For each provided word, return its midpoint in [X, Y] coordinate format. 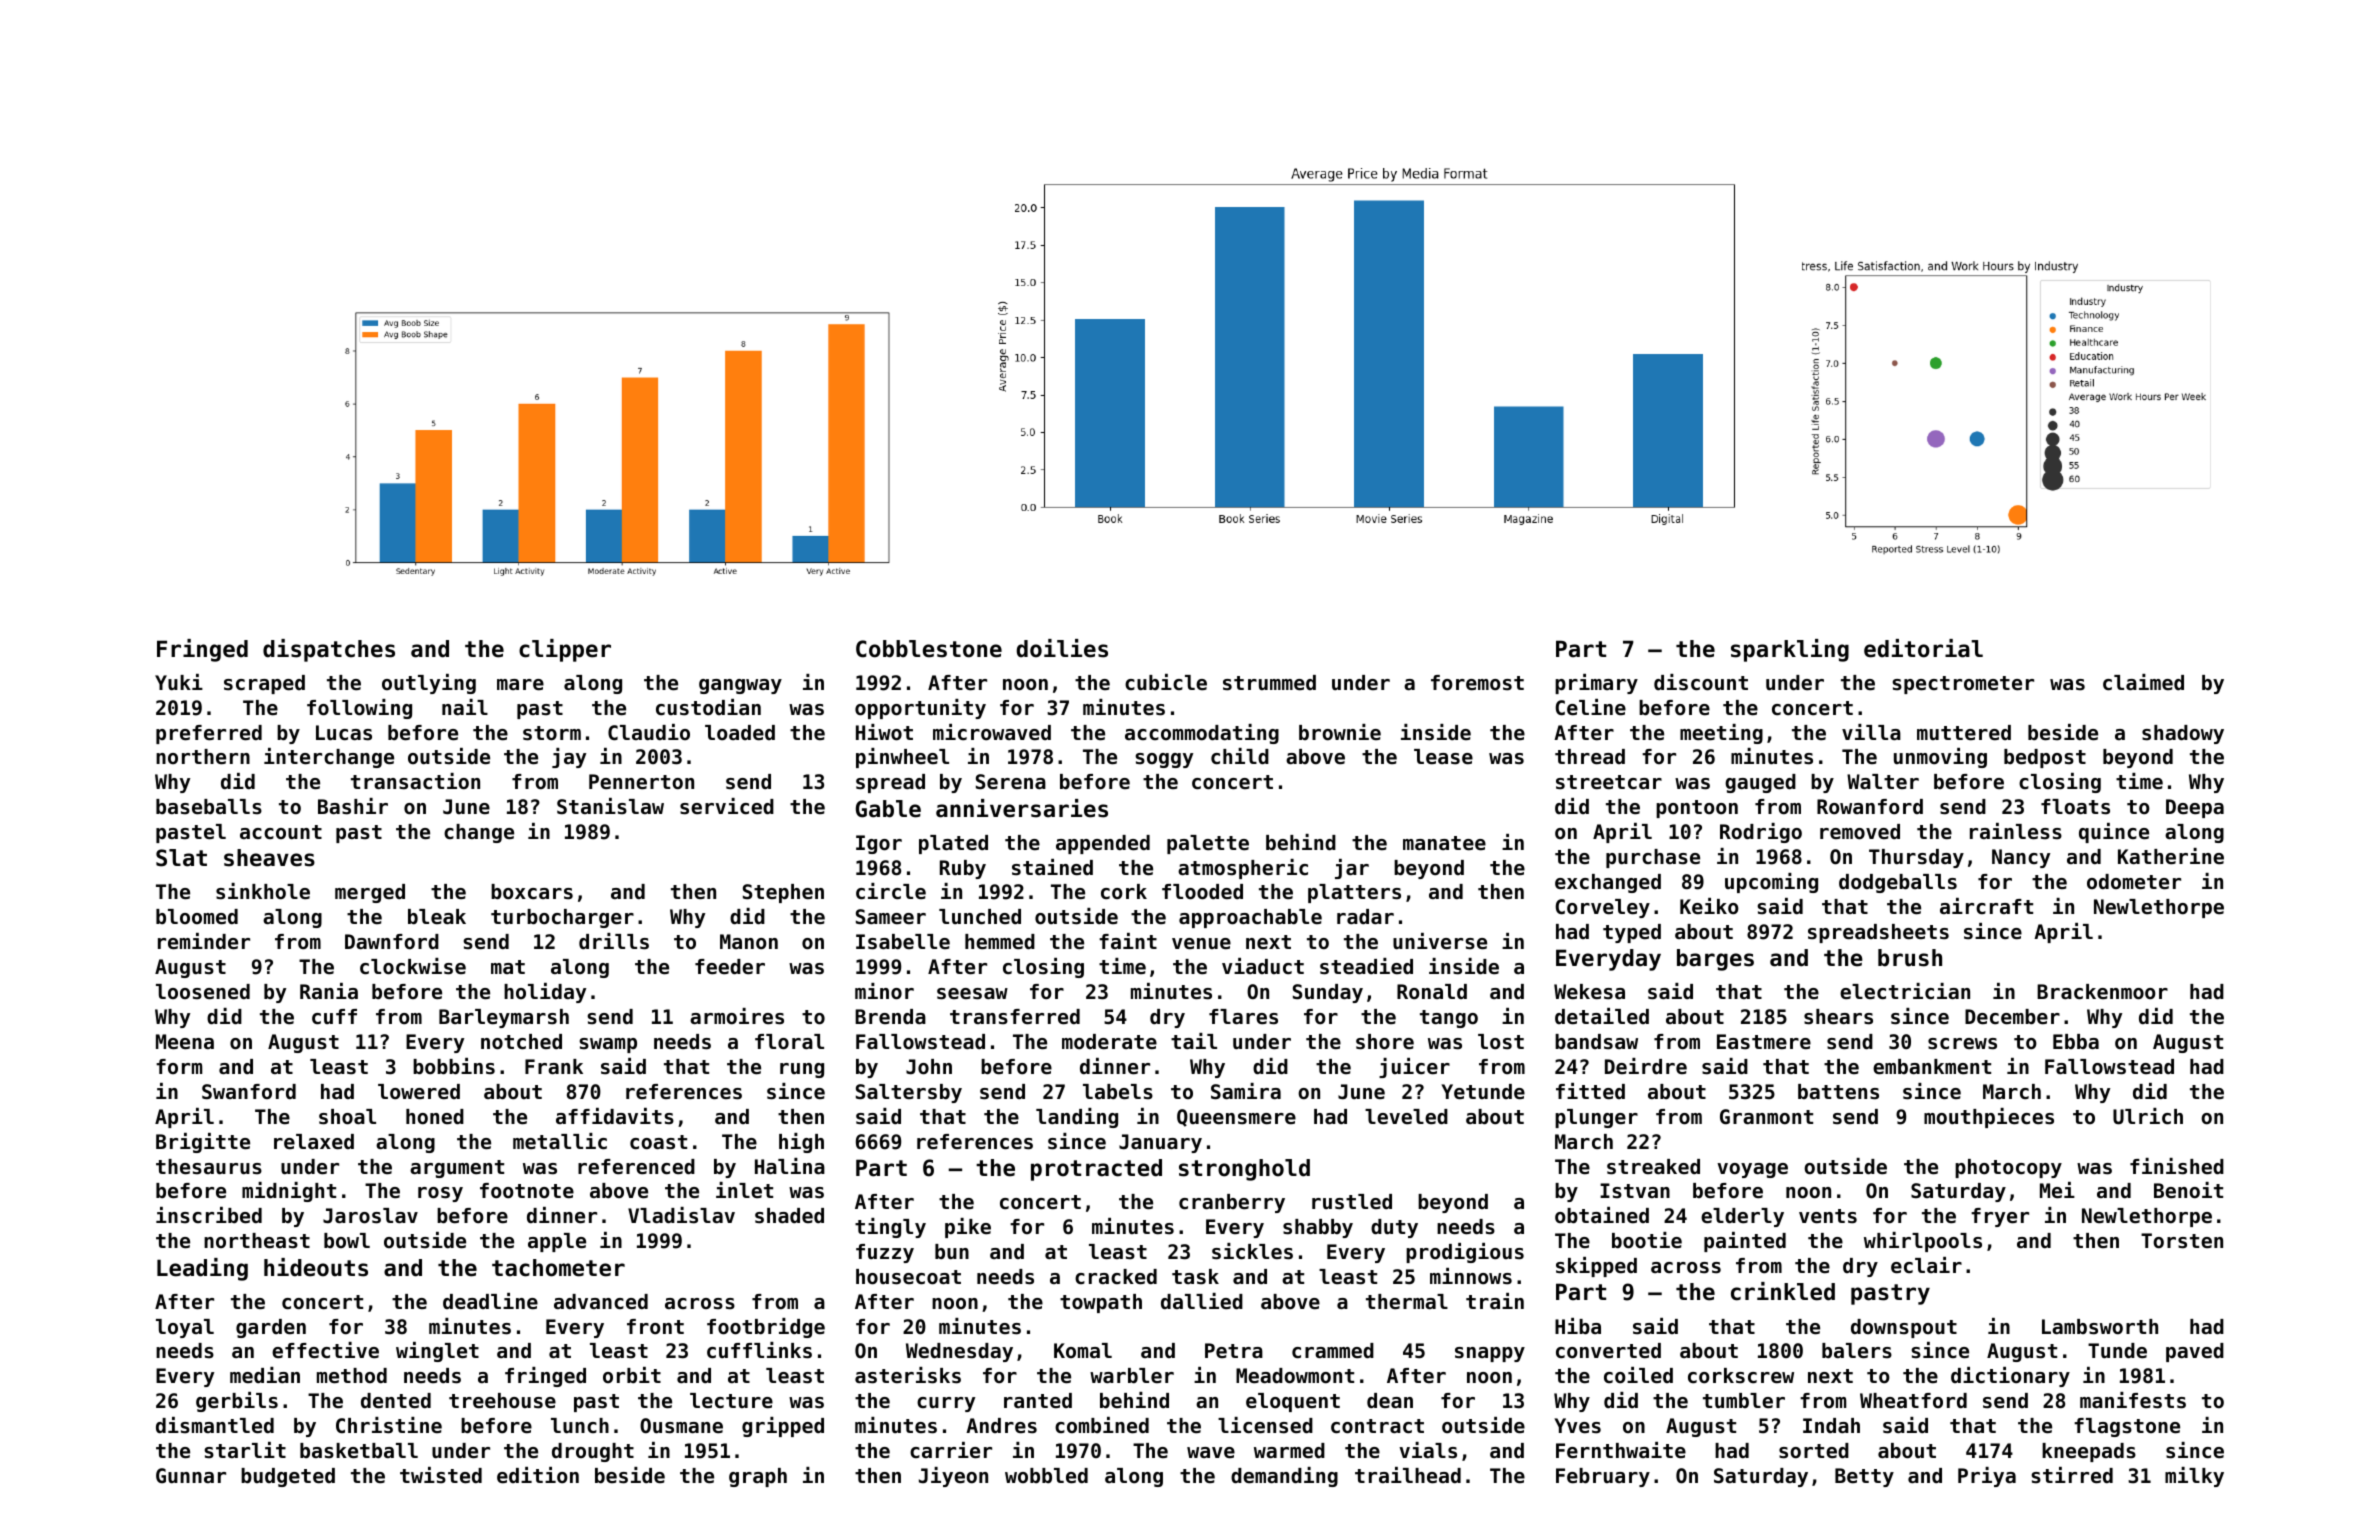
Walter [1883, 782]
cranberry [1232, 1203]
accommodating [1202, 734]
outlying [429, 684]
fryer [2000, 1217]
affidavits [615, 1116]
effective [325, 1350]
